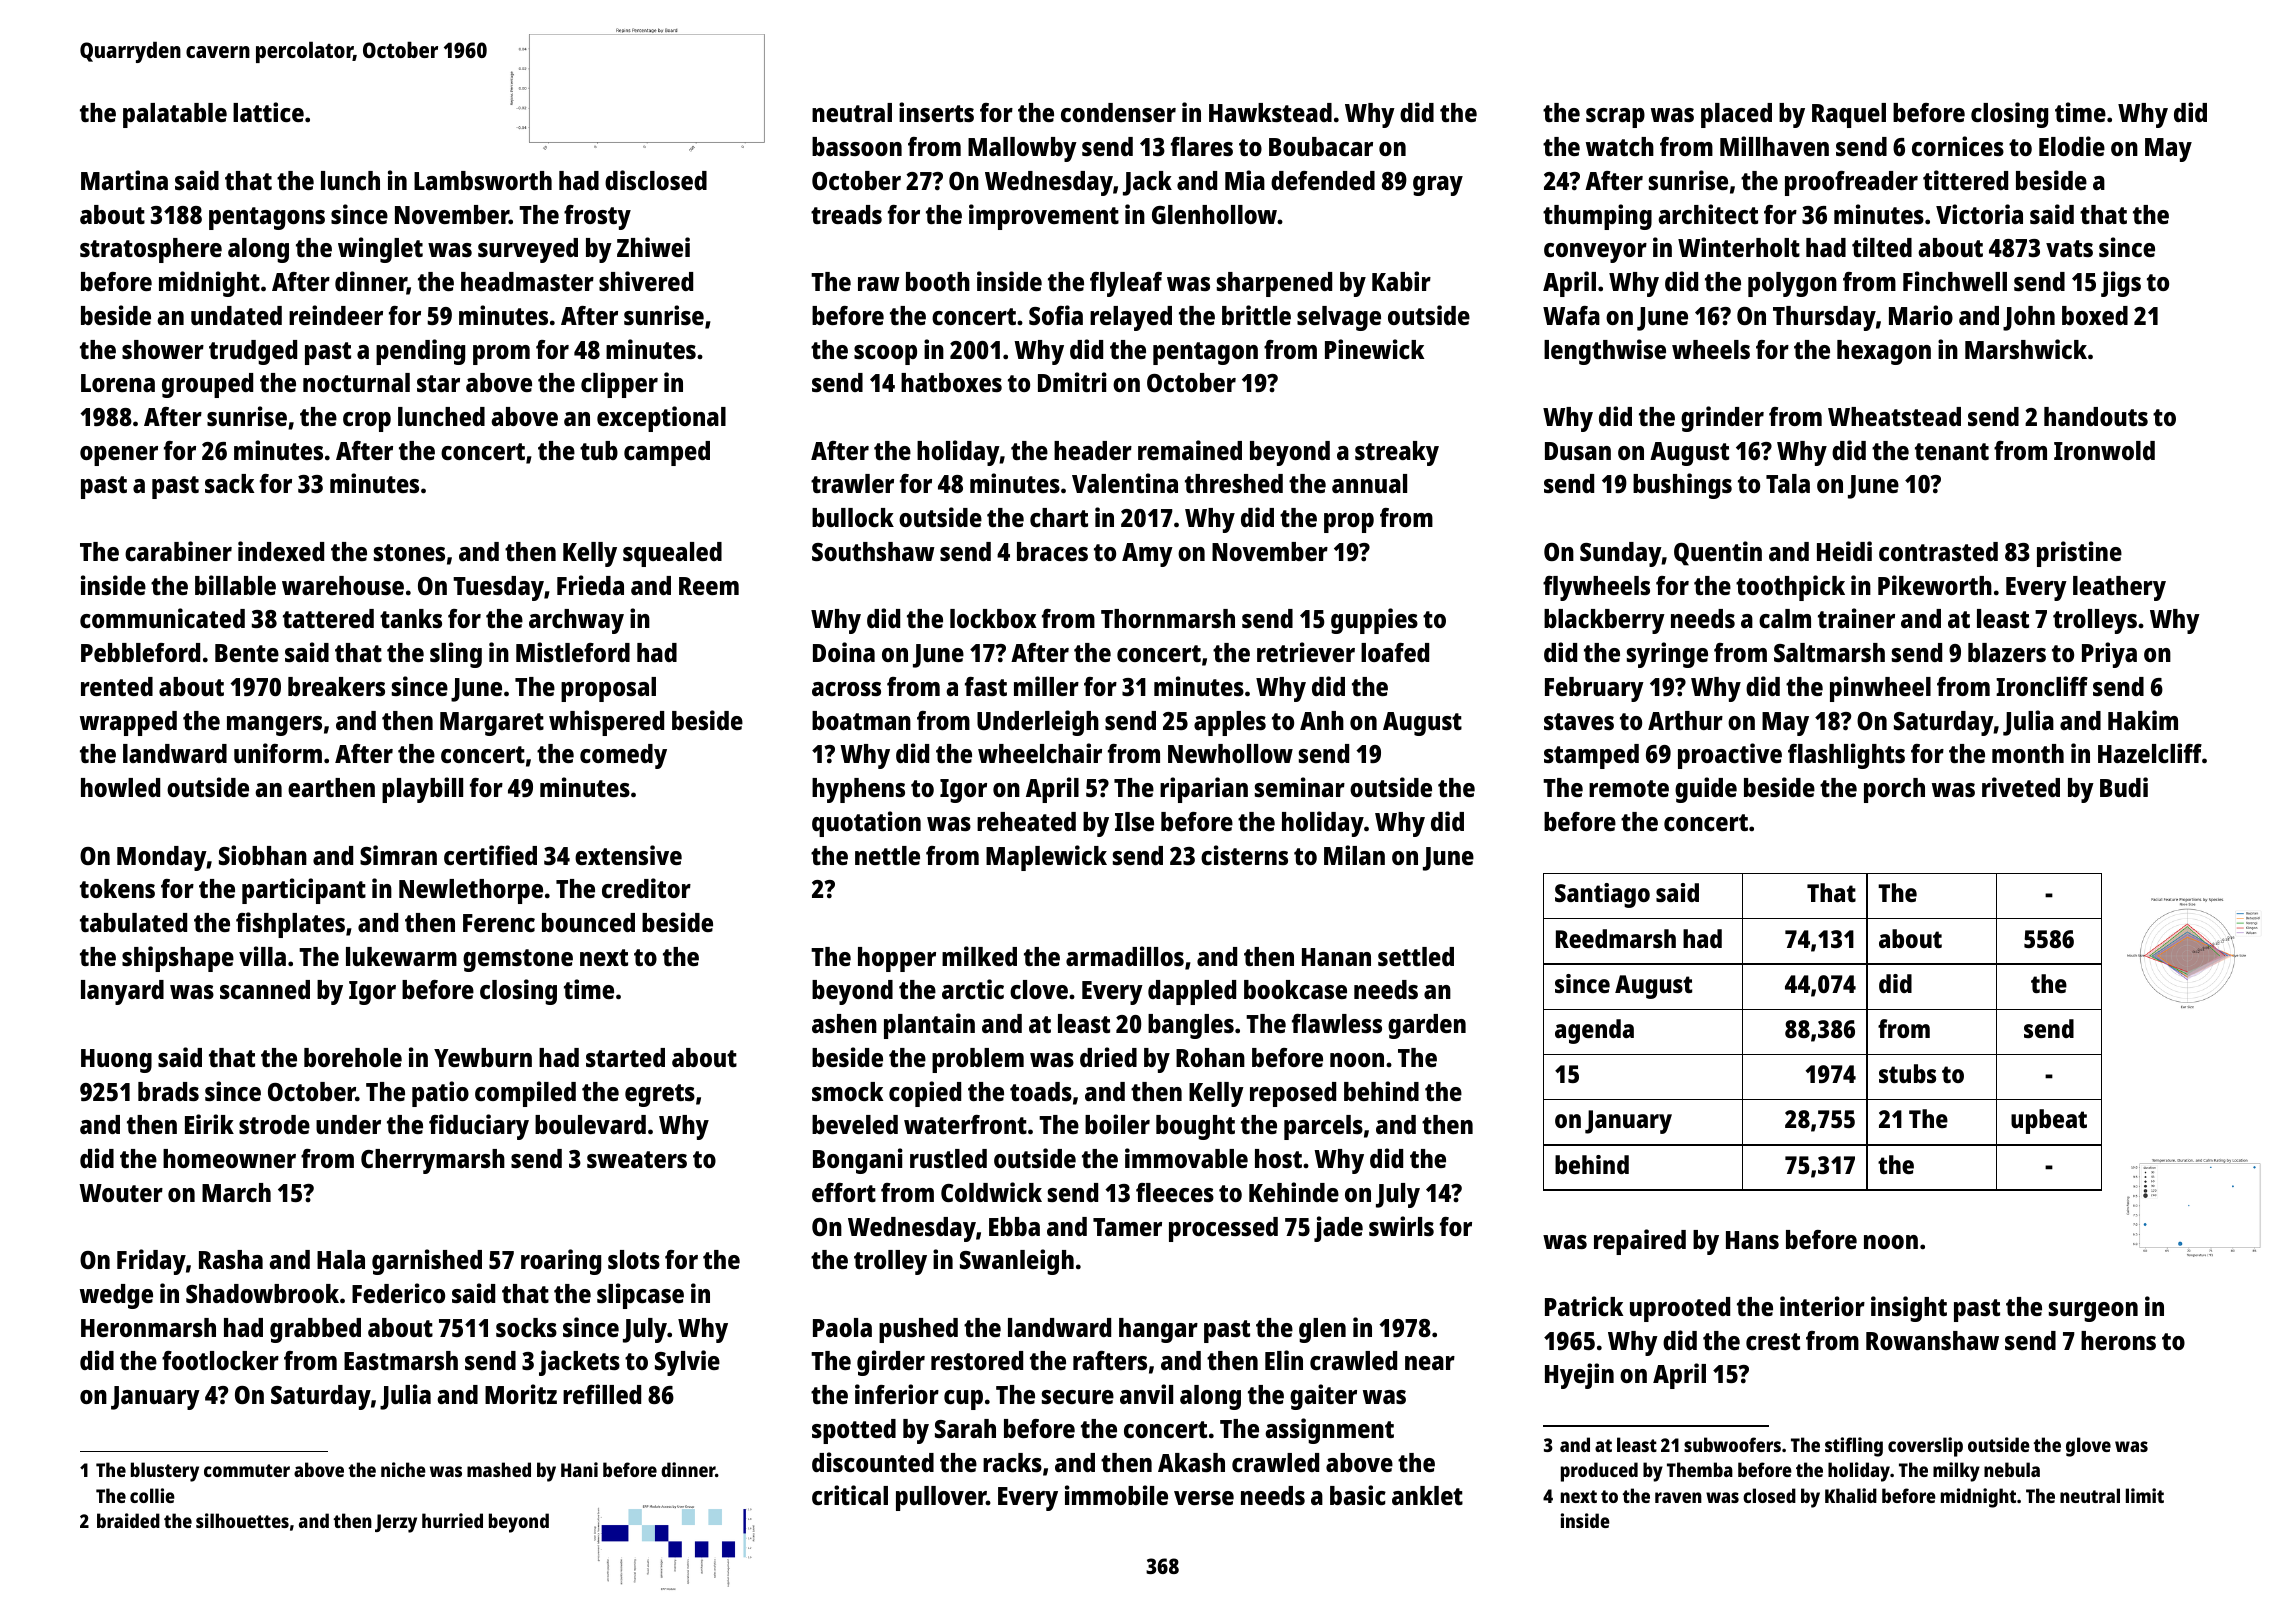 The height and width of the page is (1620, 2292). What do you see at coordinates (936, 112) in the page?
I see `inserts` at bounding box center [936, 112].
